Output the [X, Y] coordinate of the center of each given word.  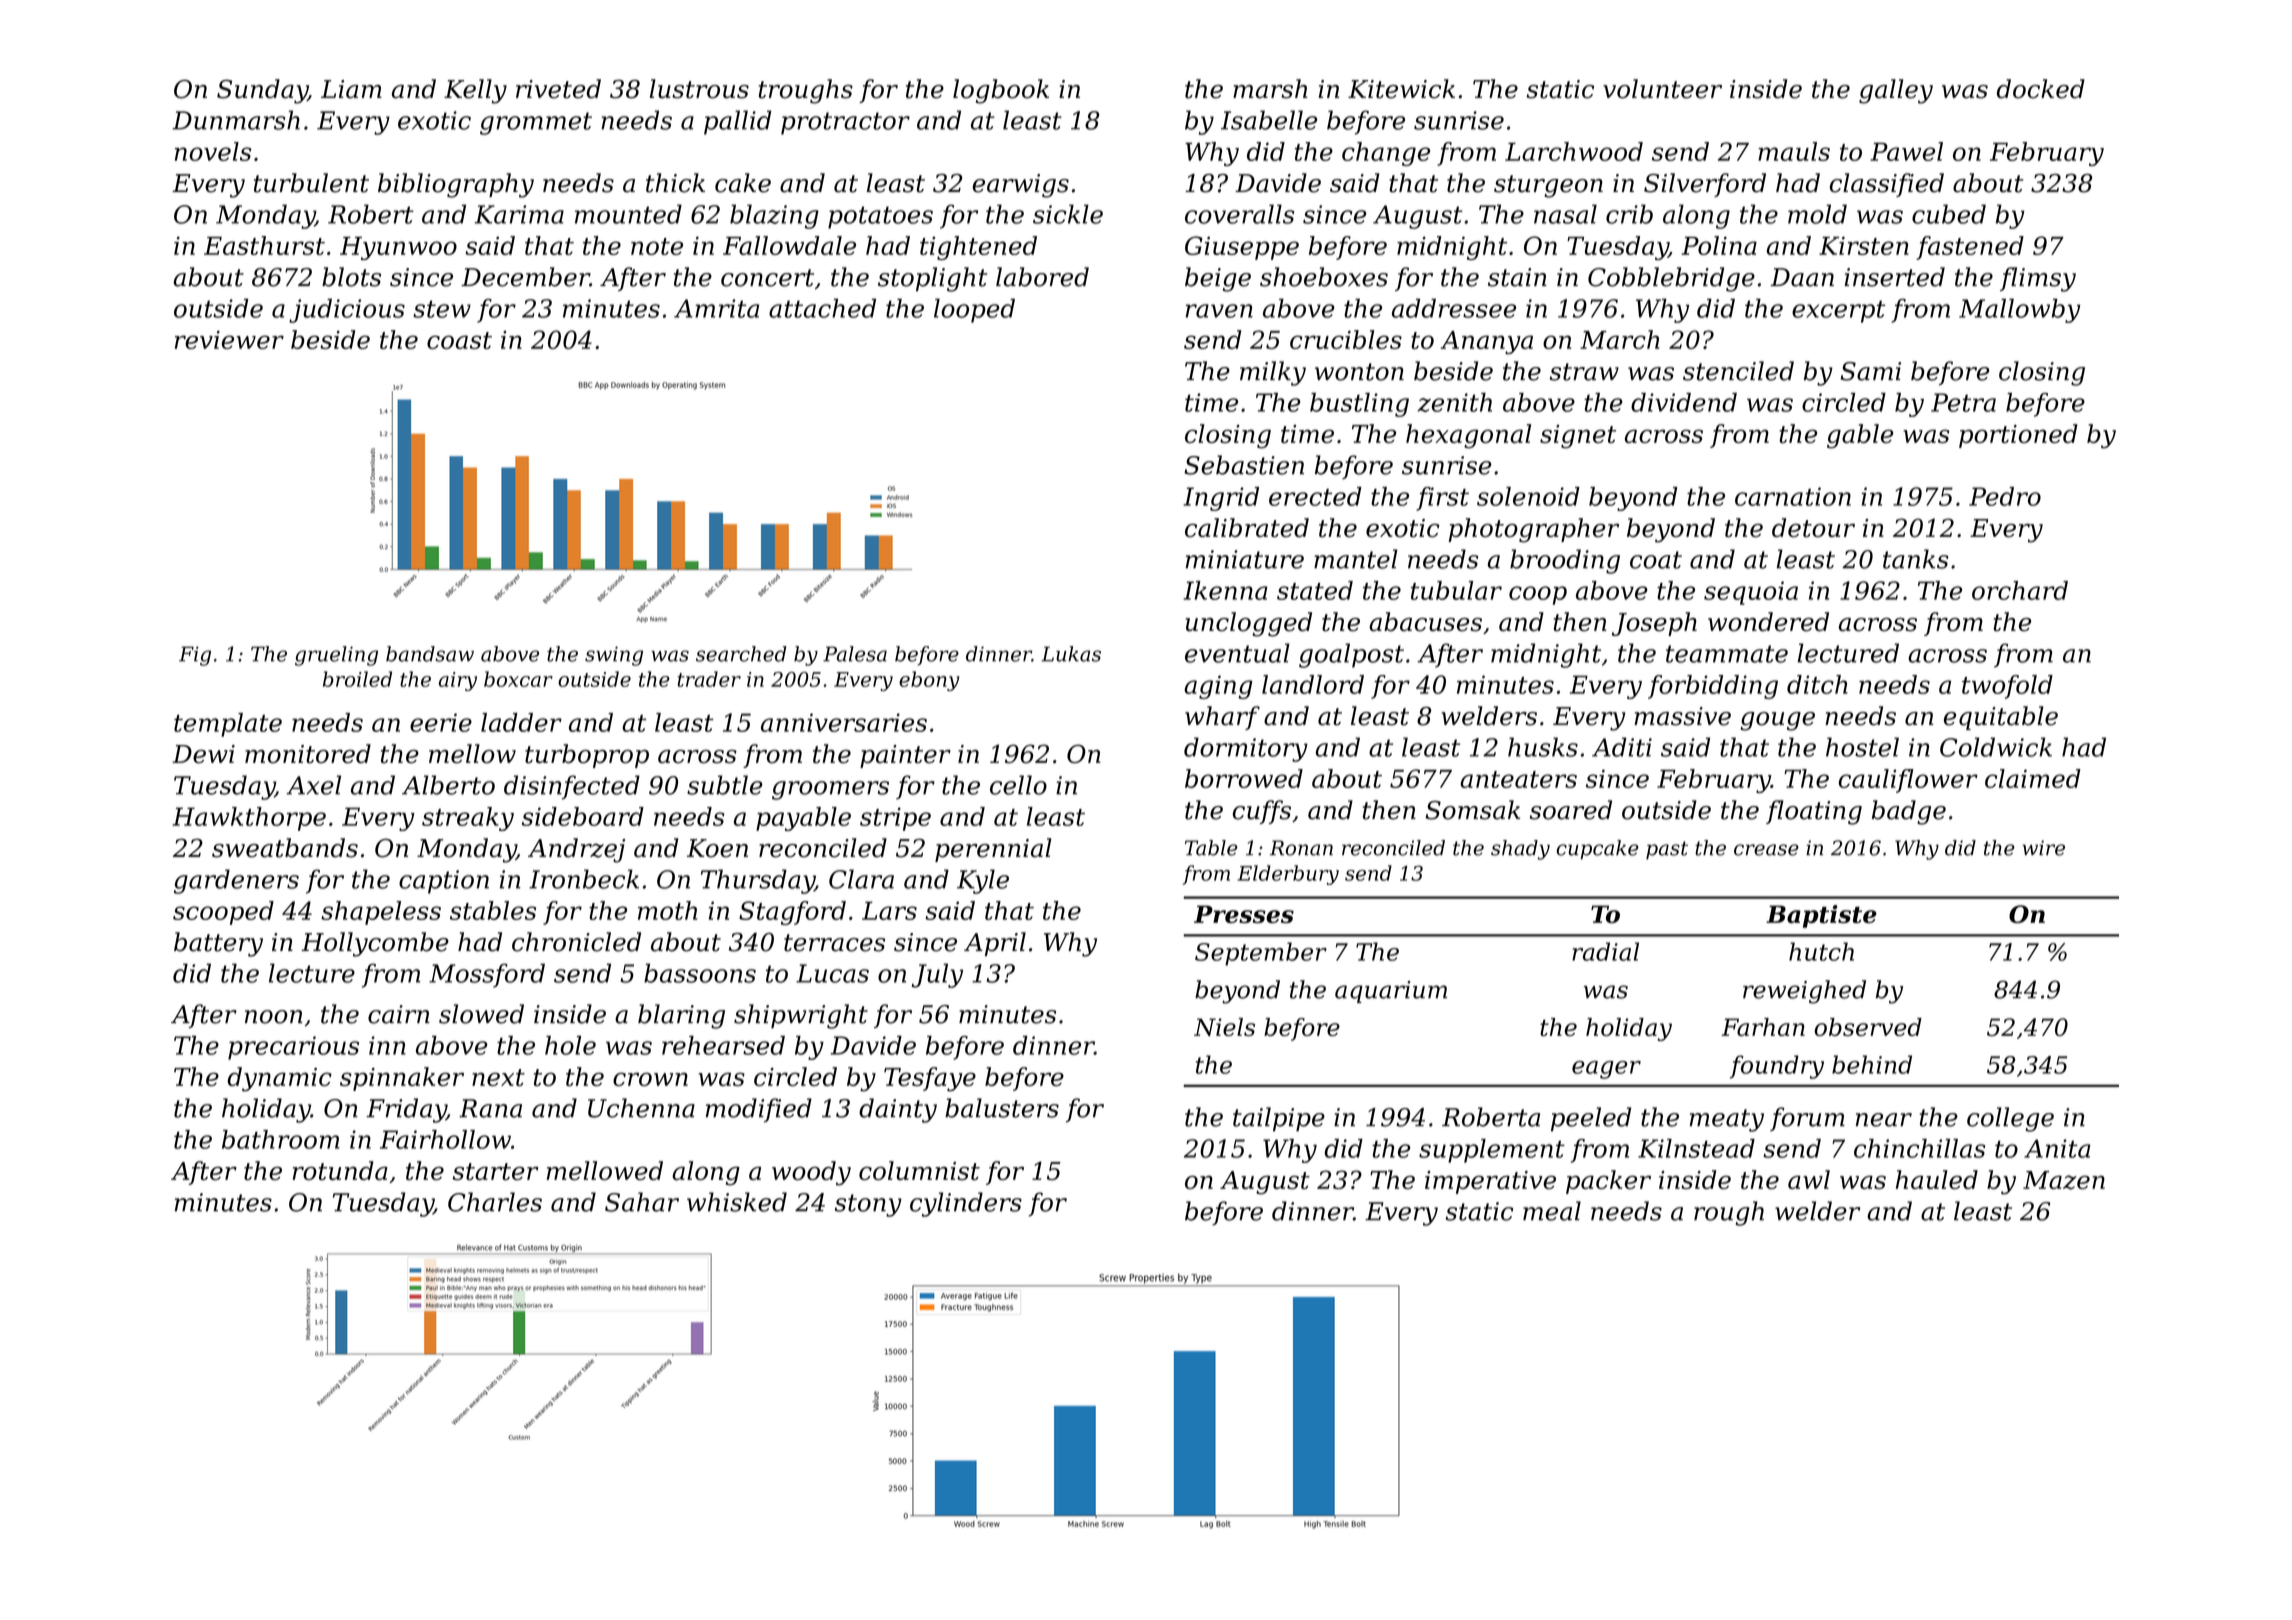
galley [1896, 91]
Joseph [1654, 624]
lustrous [699, 89]
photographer [1534, 530]
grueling [336, 656]
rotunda [340, 1170]
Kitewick [1401, 89]
